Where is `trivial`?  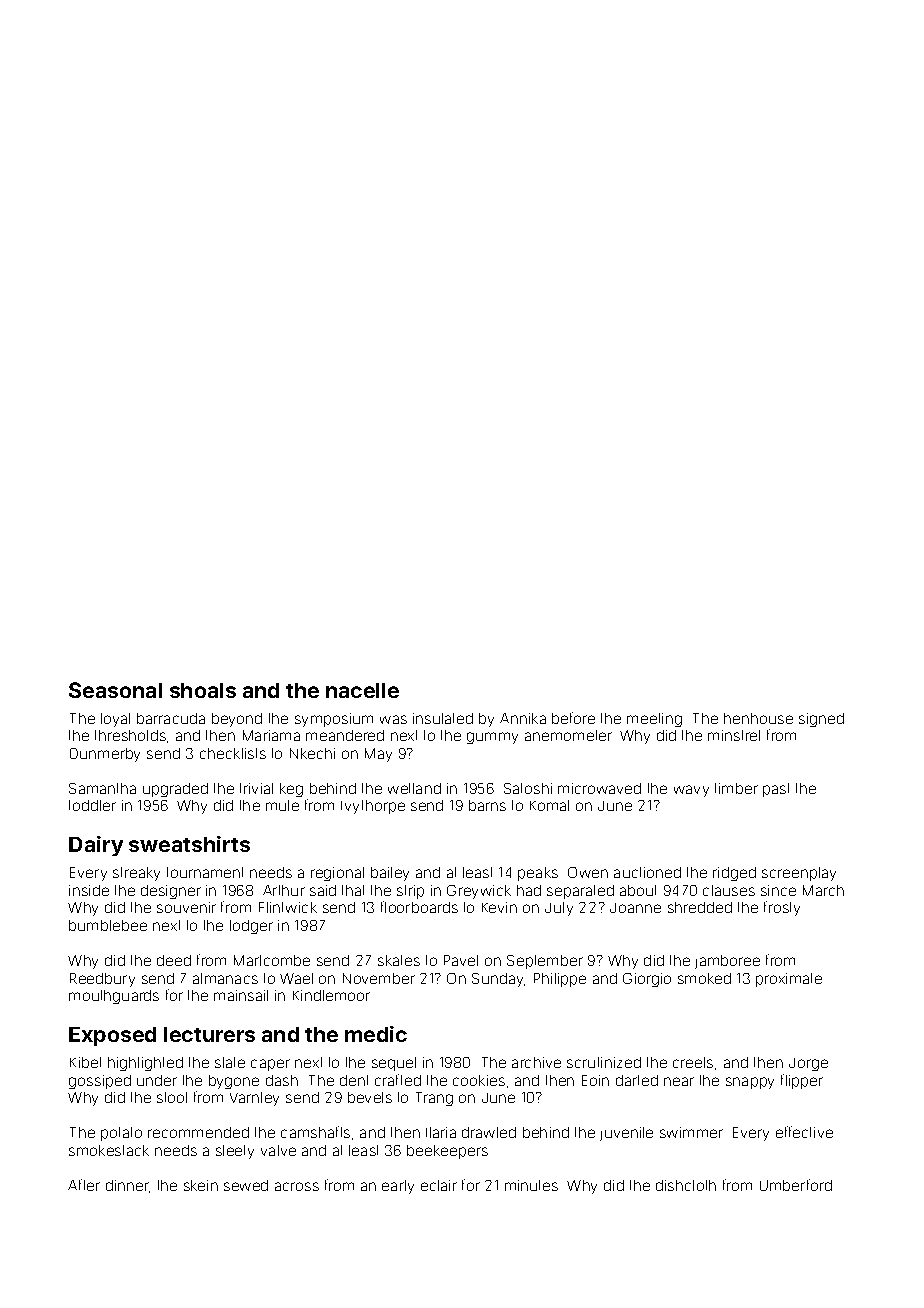 trivial is located at coordinates (256, 788).
